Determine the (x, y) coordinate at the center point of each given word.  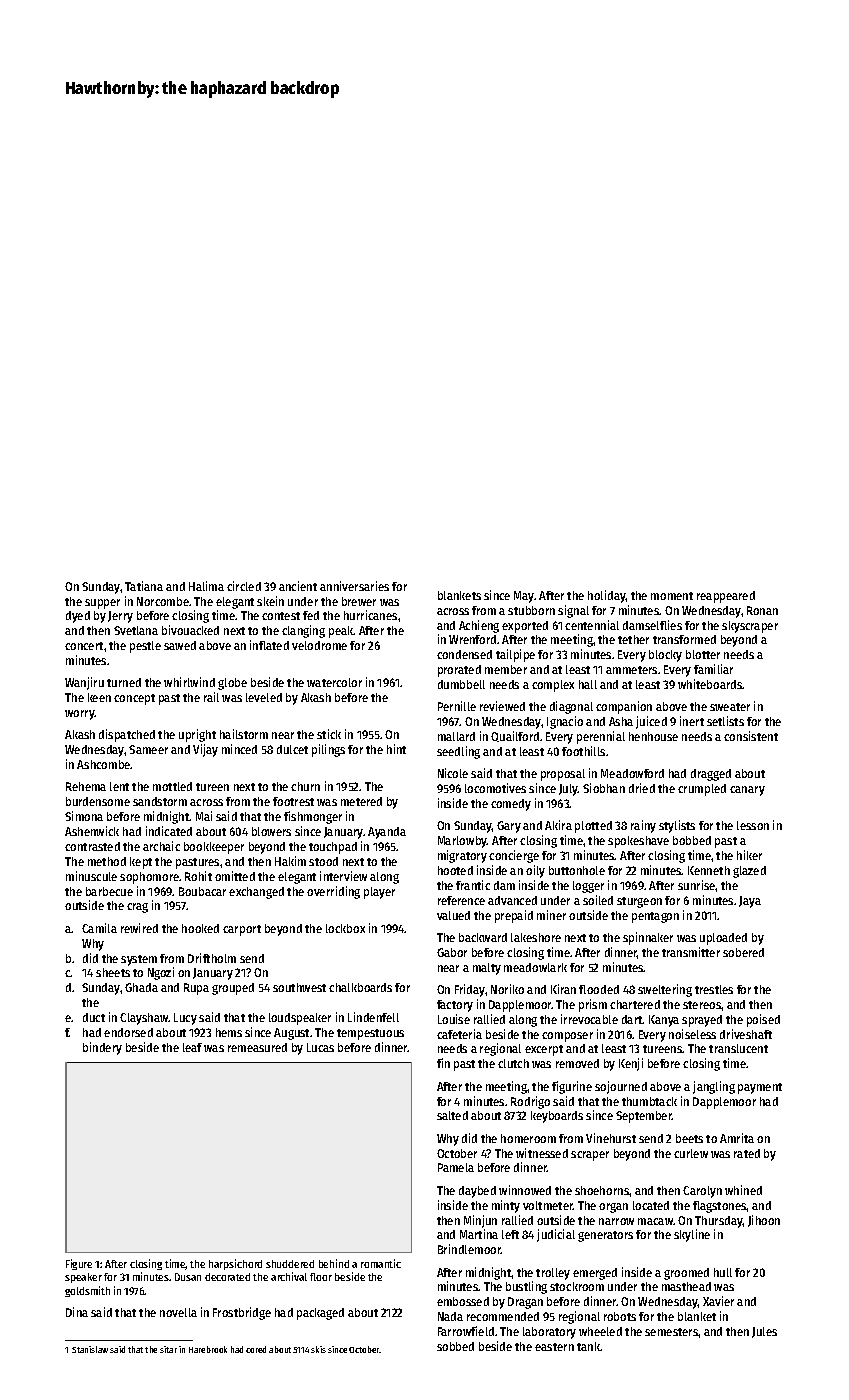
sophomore (149, 878)
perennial (601, 737)
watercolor (334, 682)
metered (361, 801)
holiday (607, 596)
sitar (168, 1349)
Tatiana (144, 586)
